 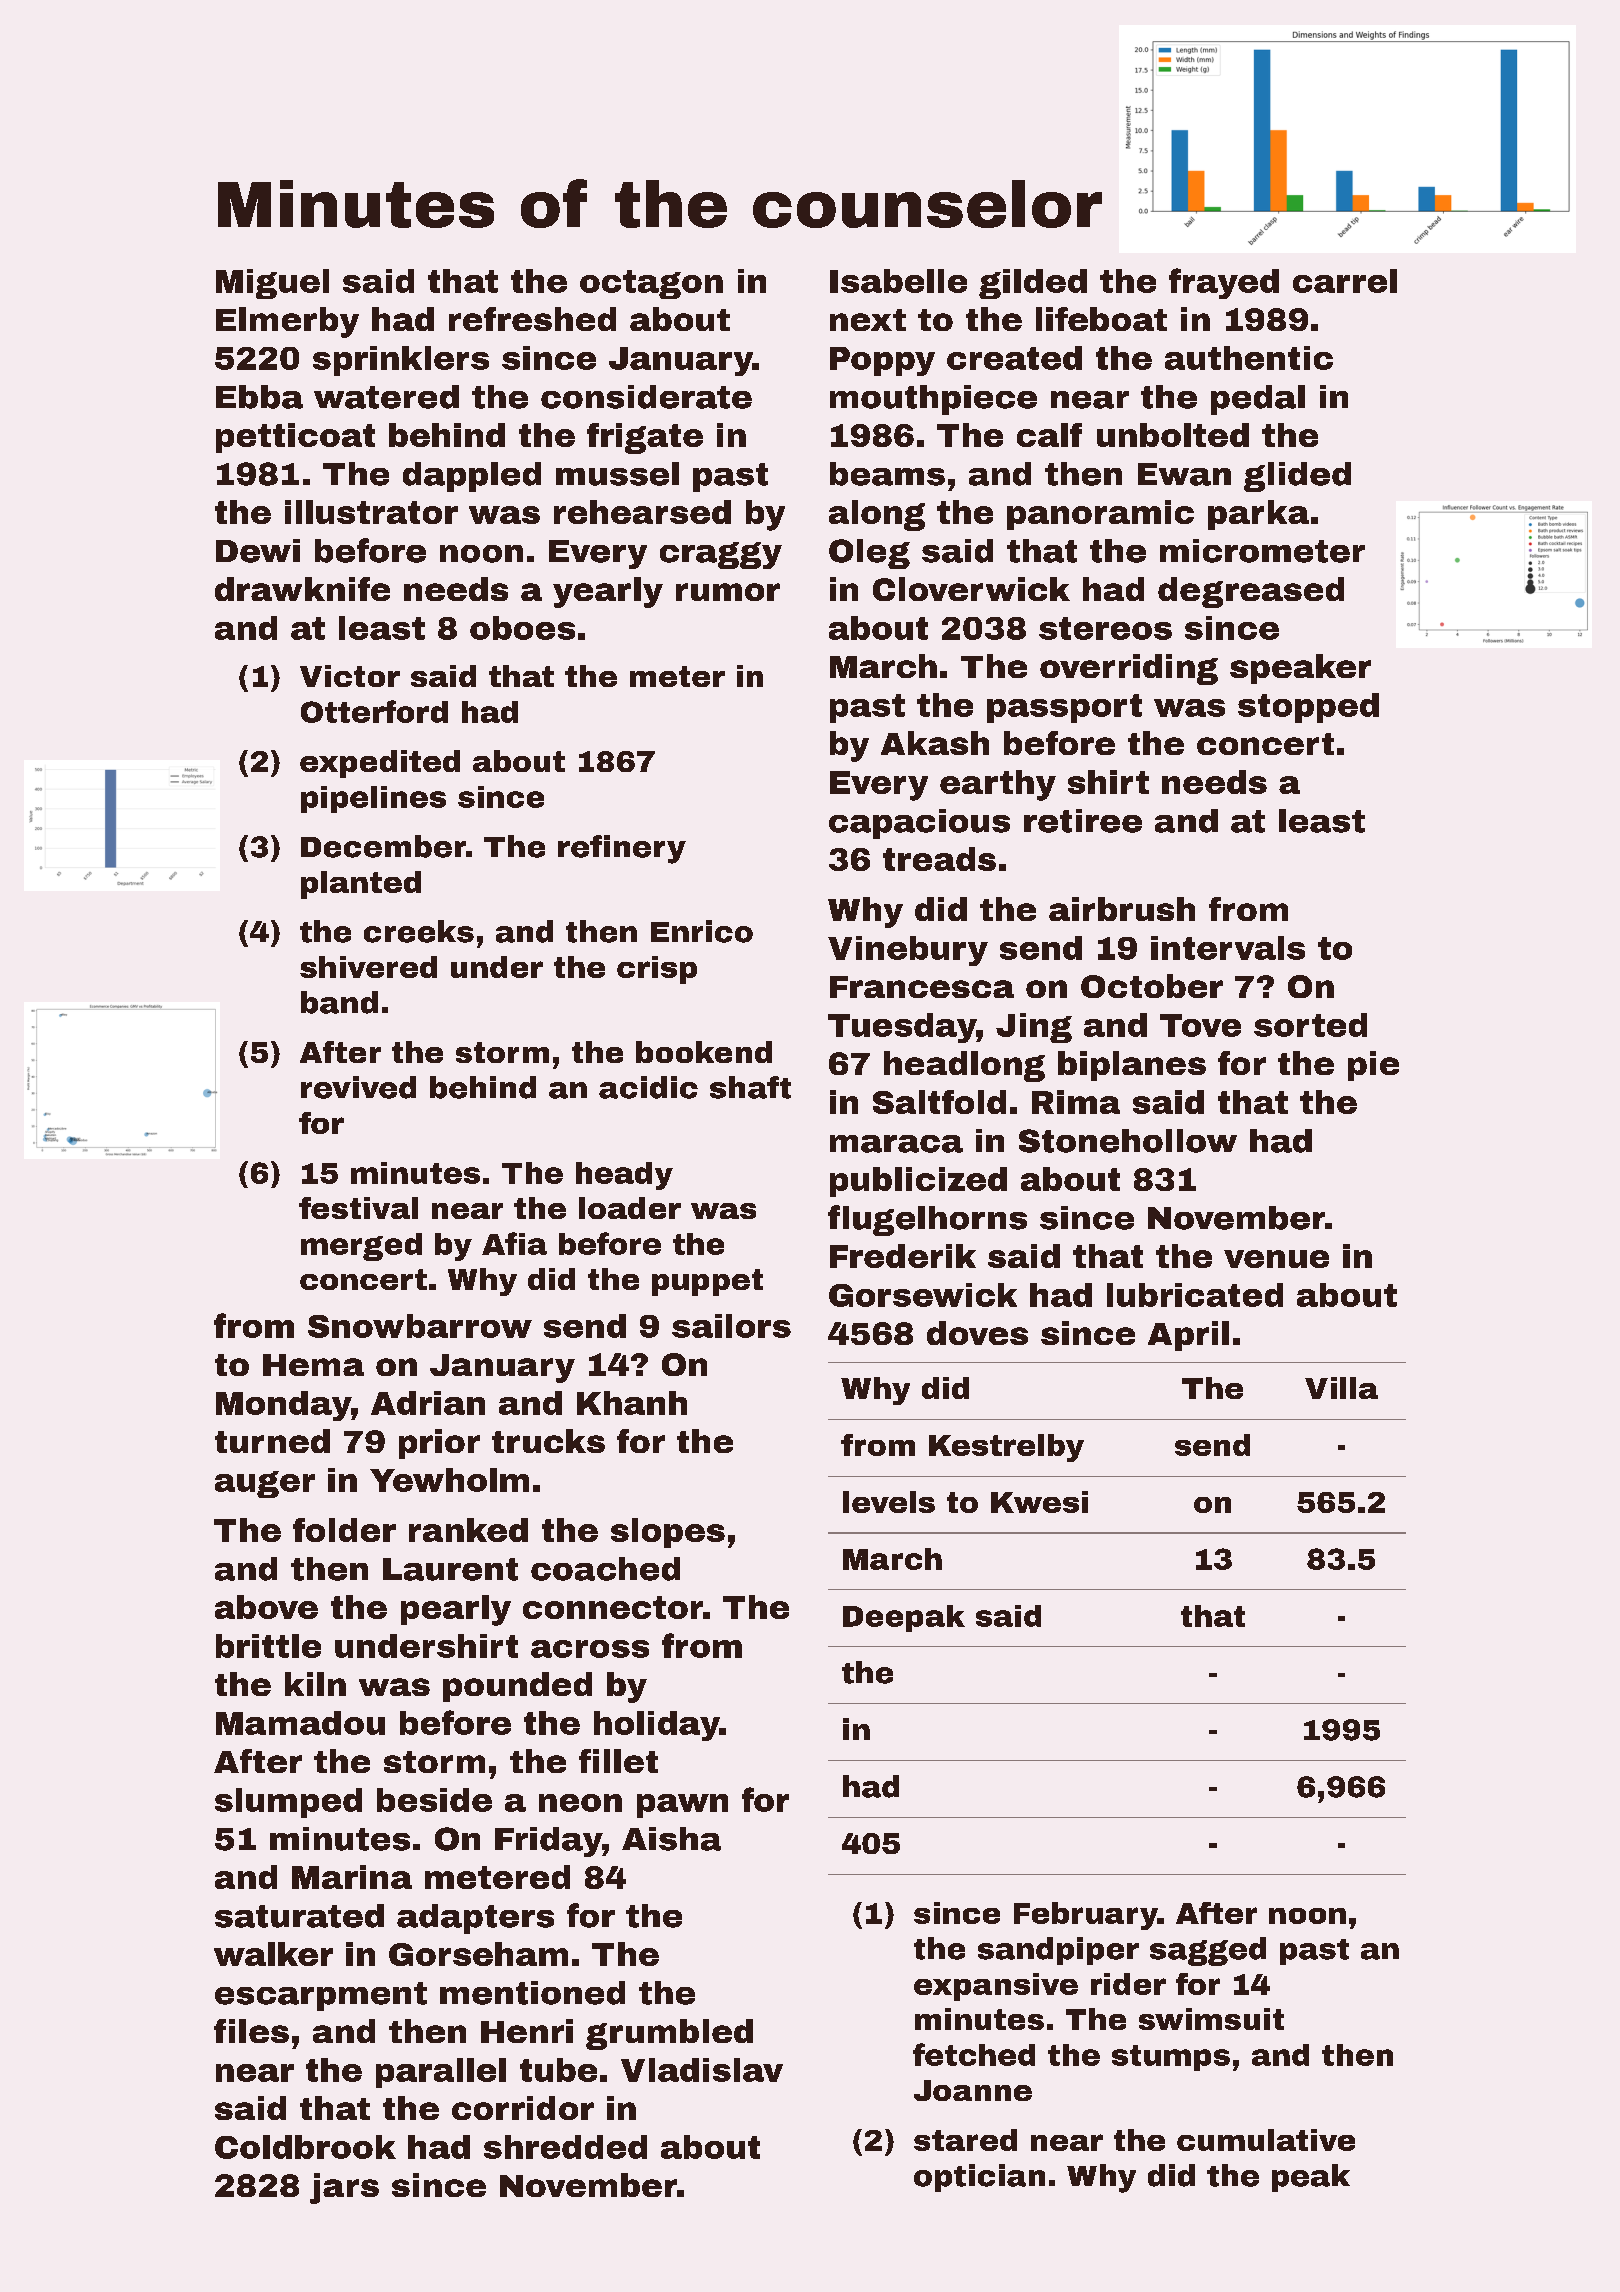 What do you see at coordinates (1345, 281) in the page?
I see `carrel` at bounding box center [1345, 281].
